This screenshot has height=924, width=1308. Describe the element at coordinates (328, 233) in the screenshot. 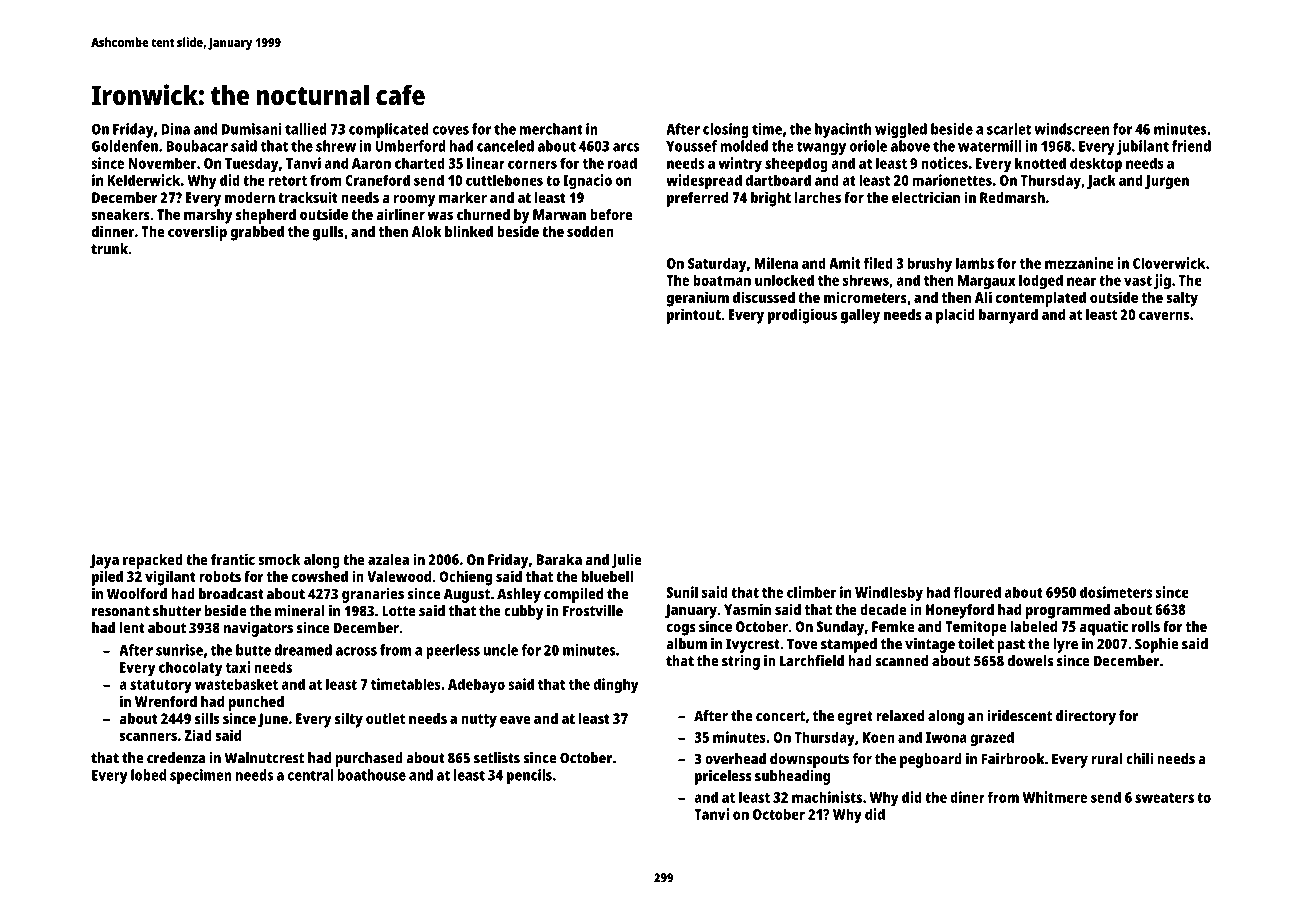

I see `gulls` at that location.
